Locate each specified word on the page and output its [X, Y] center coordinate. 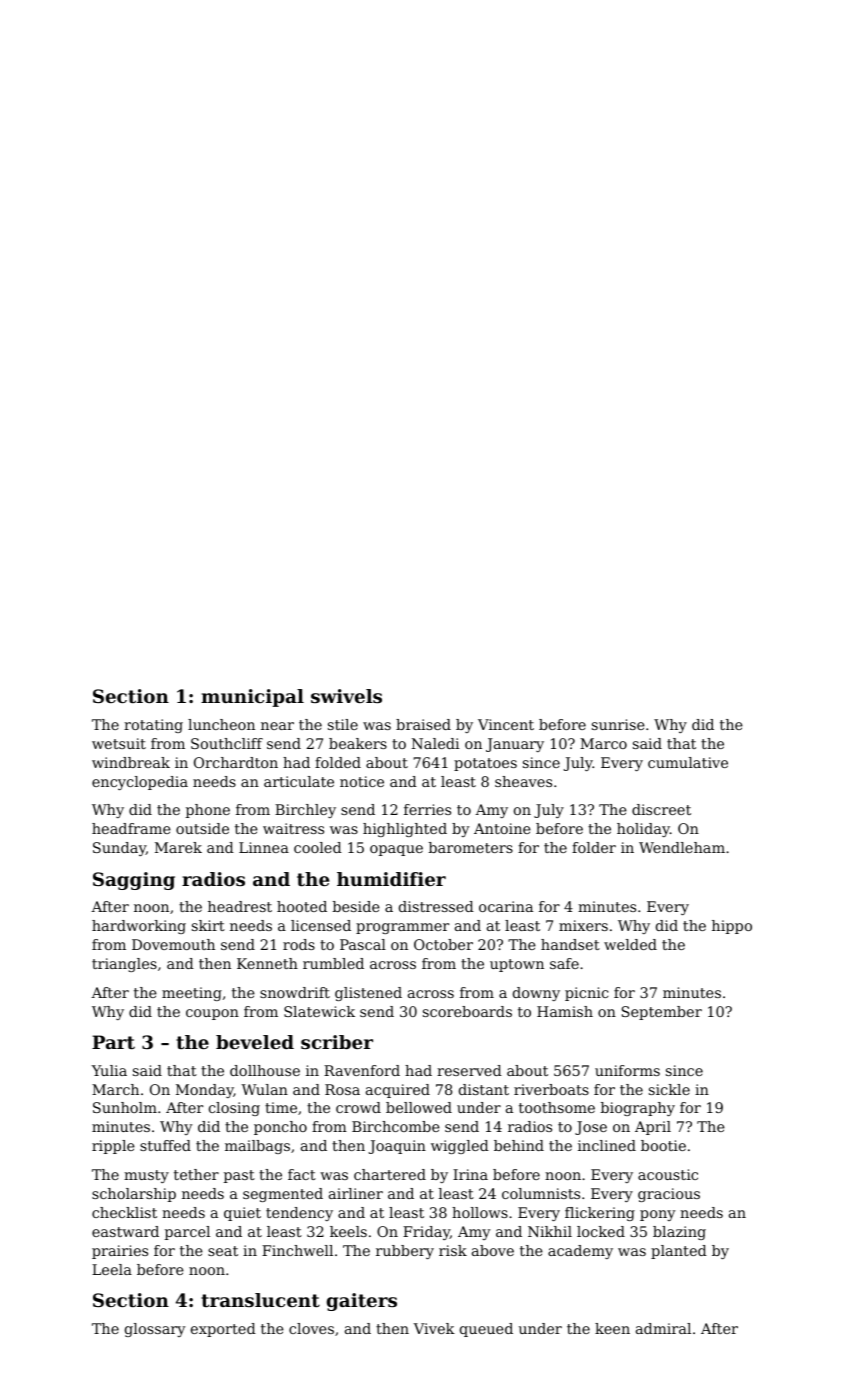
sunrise [618, 724]
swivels [346, 696]
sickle [669, 1089]
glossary [155, 1330]
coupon [212, 1014]
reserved [469, 1070]
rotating [153, 726]
